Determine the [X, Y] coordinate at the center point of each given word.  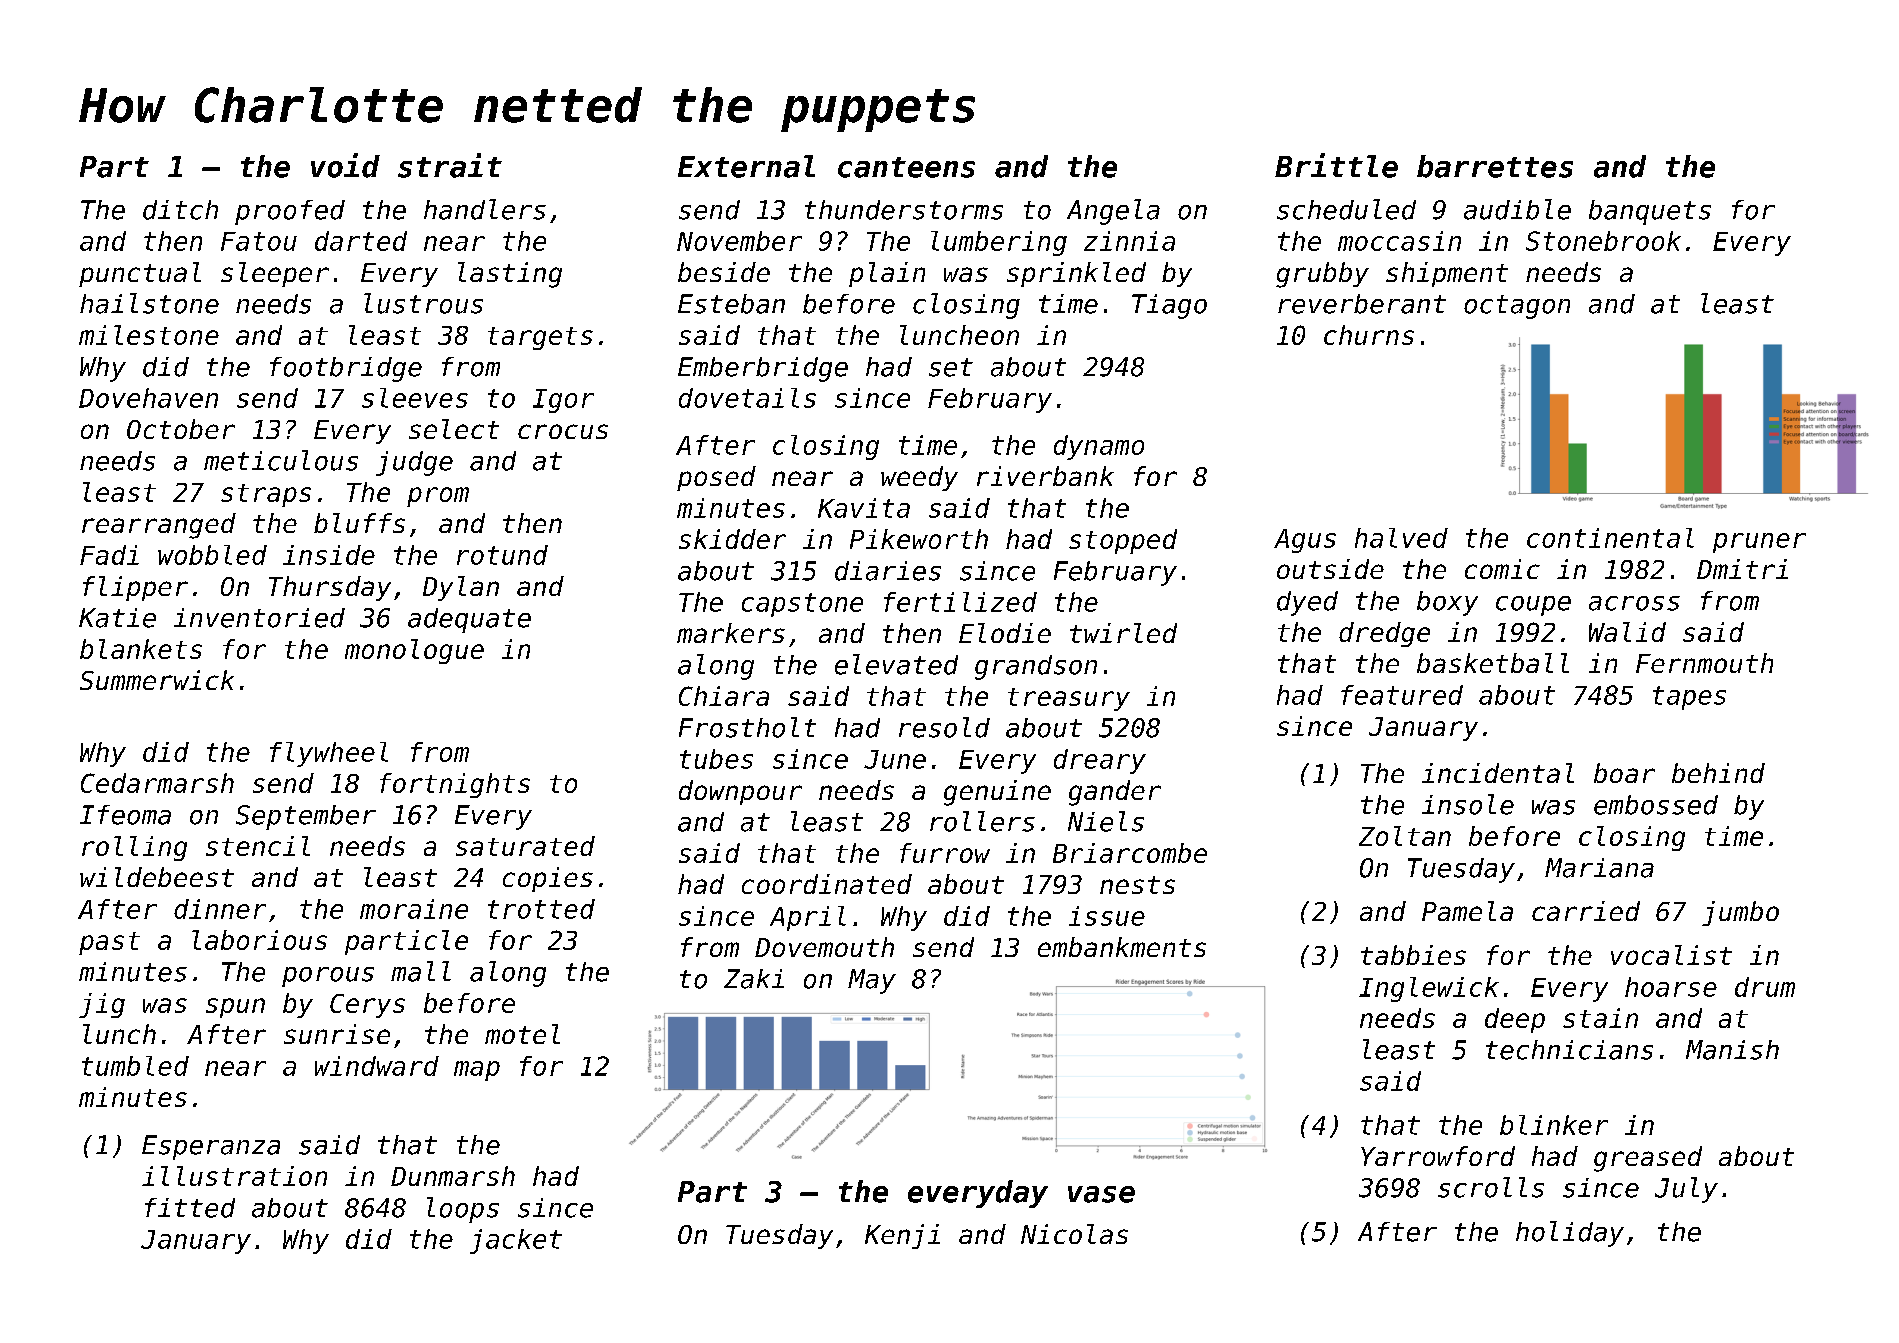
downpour [740, 792]
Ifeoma [125, 815]
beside [724, 272]
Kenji [902, 1236]
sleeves [415, 398]
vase [1101, 1194]
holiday [1570, 1234]
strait [450, 165]
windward [377, 1066]
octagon [1517, 307]
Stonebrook [1603, 241]
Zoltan [1405, 836]
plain [887, 274]
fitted [190, 1208]
